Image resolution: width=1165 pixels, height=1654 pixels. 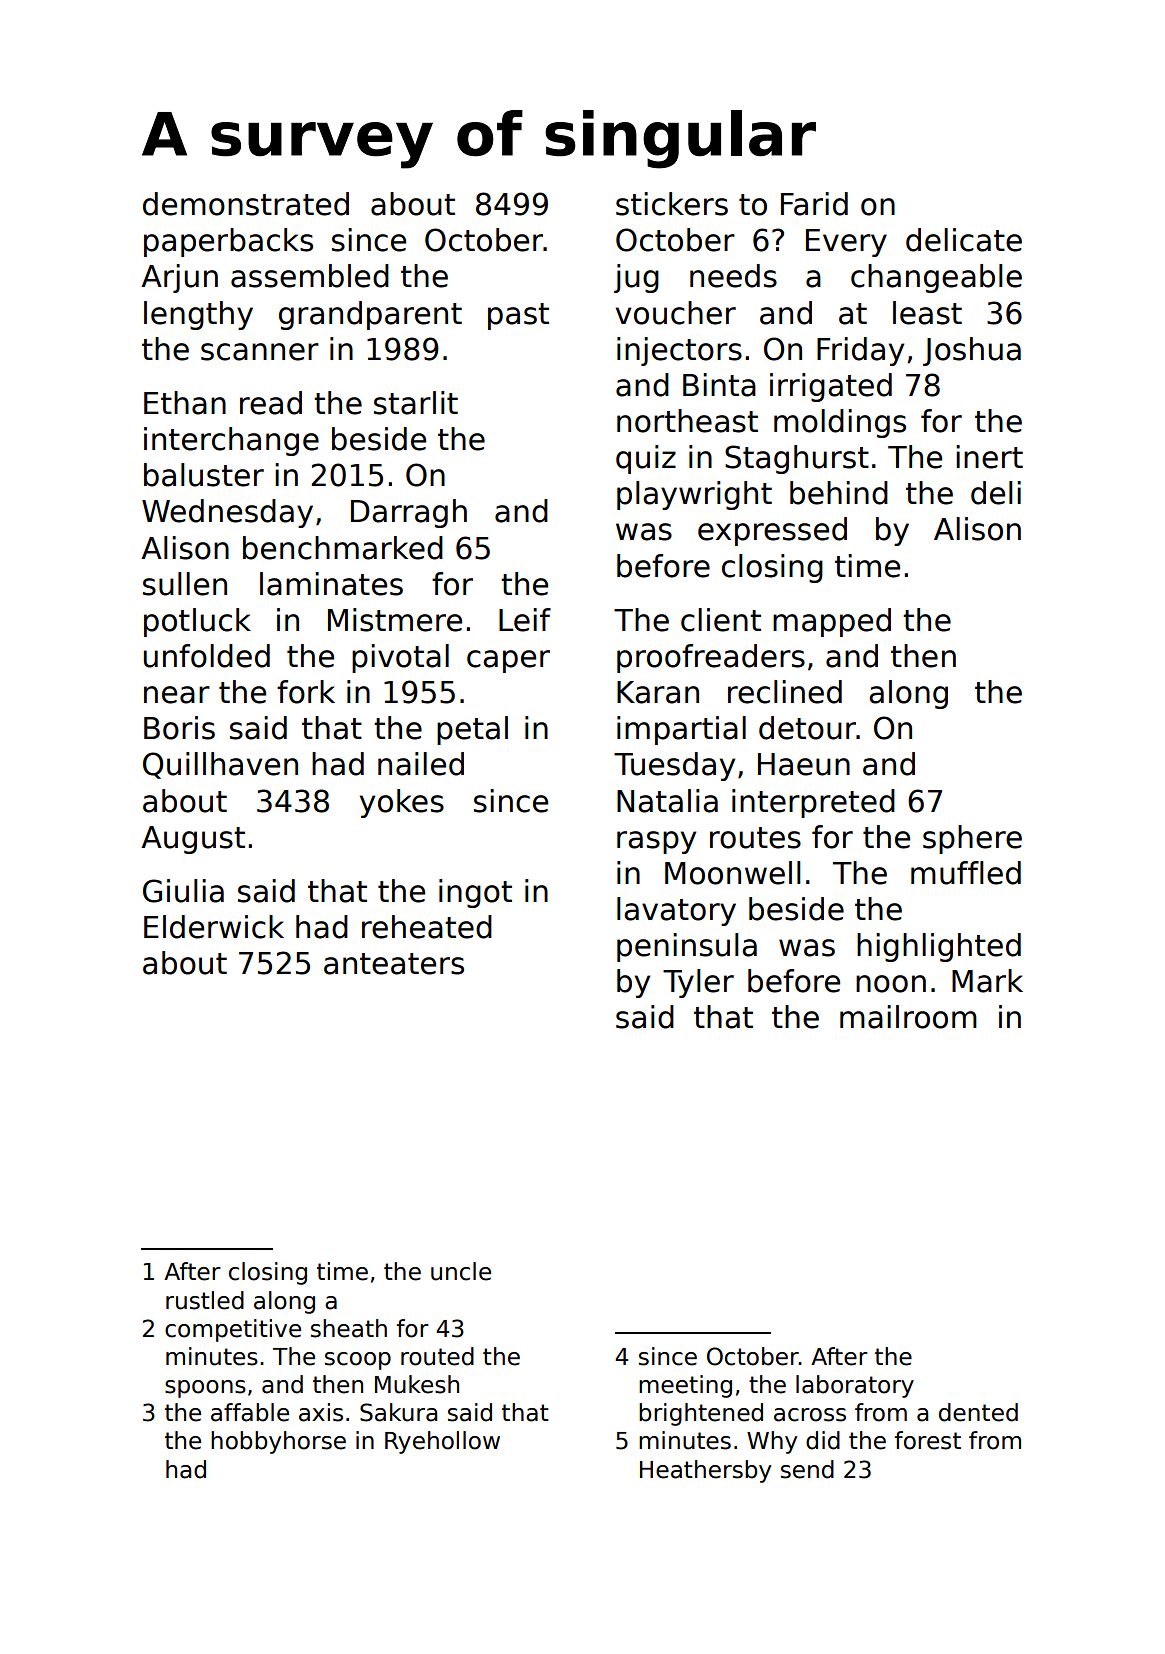 I want to click on rustled, so click(x=205, y=1300).
